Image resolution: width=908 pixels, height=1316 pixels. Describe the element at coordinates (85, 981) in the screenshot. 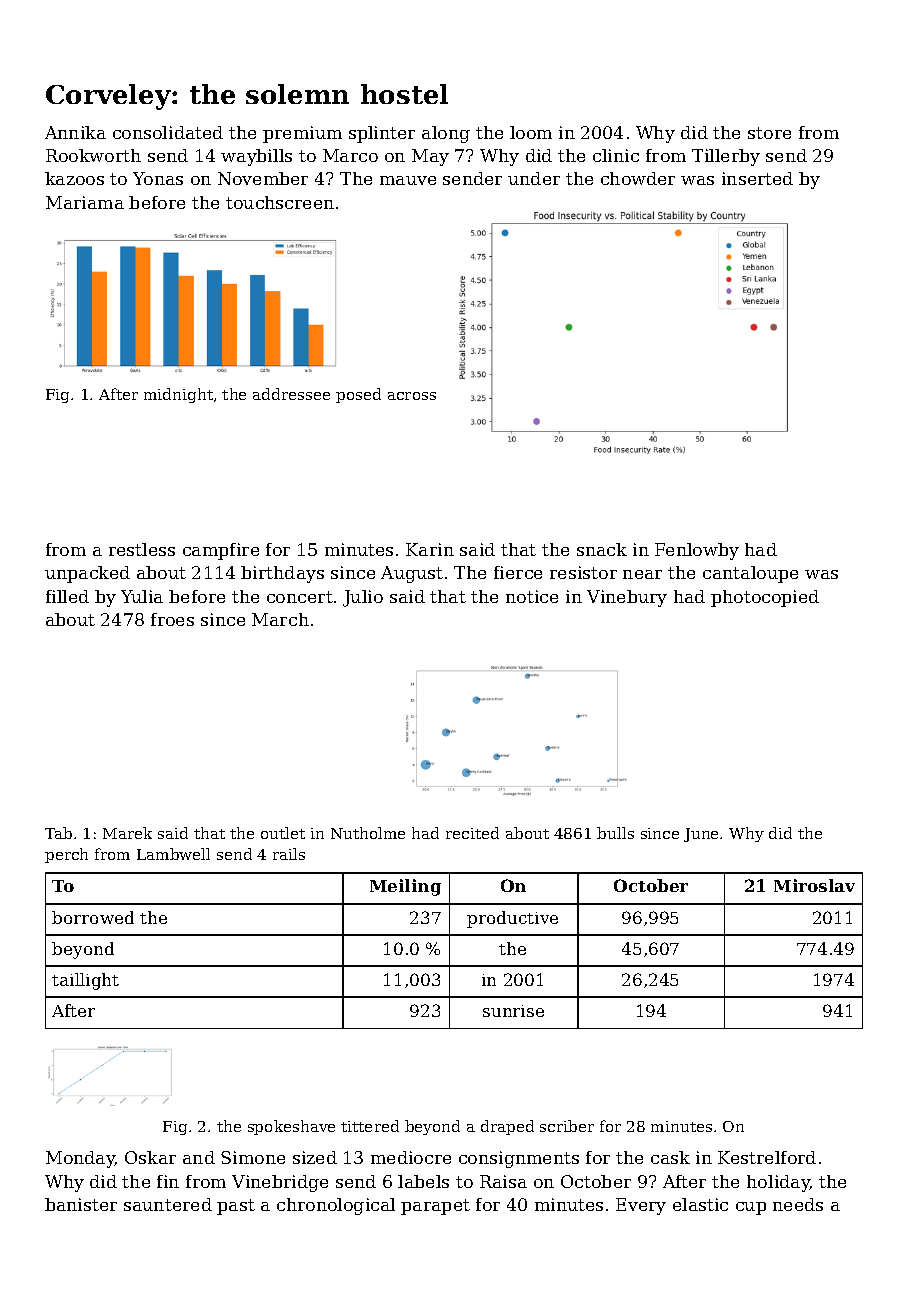

I see `taillight` at that location.
